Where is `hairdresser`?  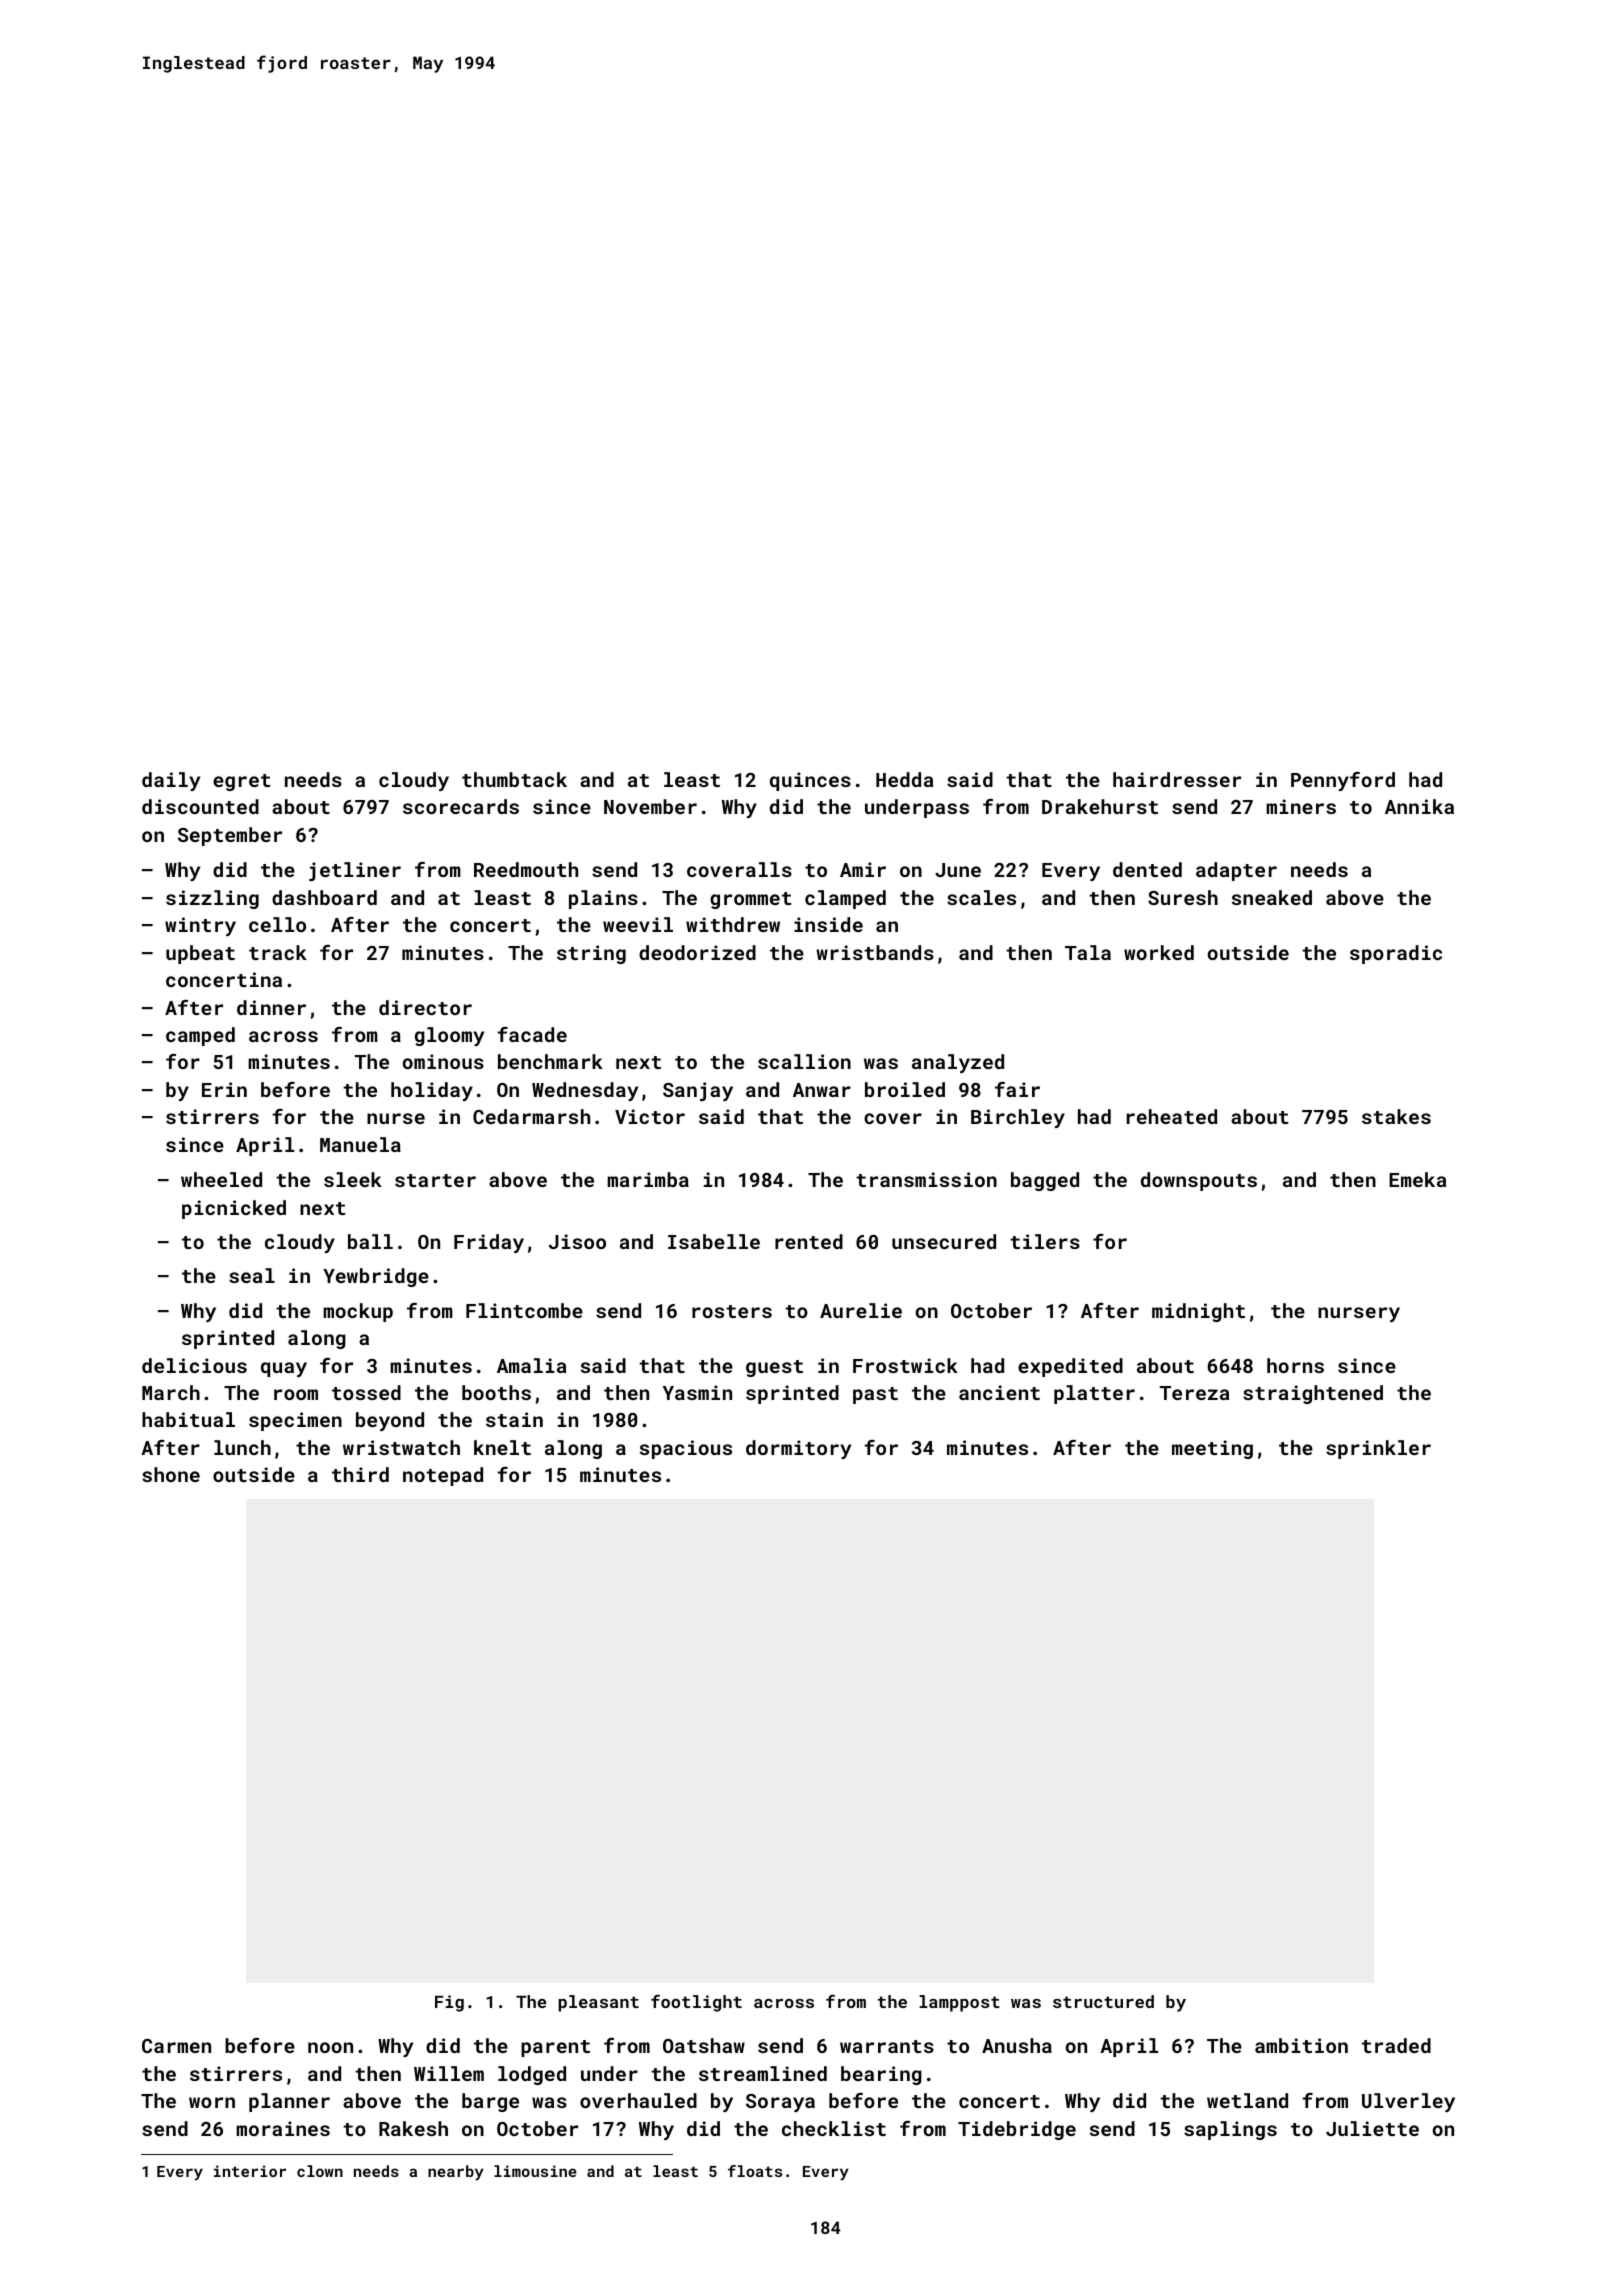 hairdresser is located at coordinates (1177, 779).
